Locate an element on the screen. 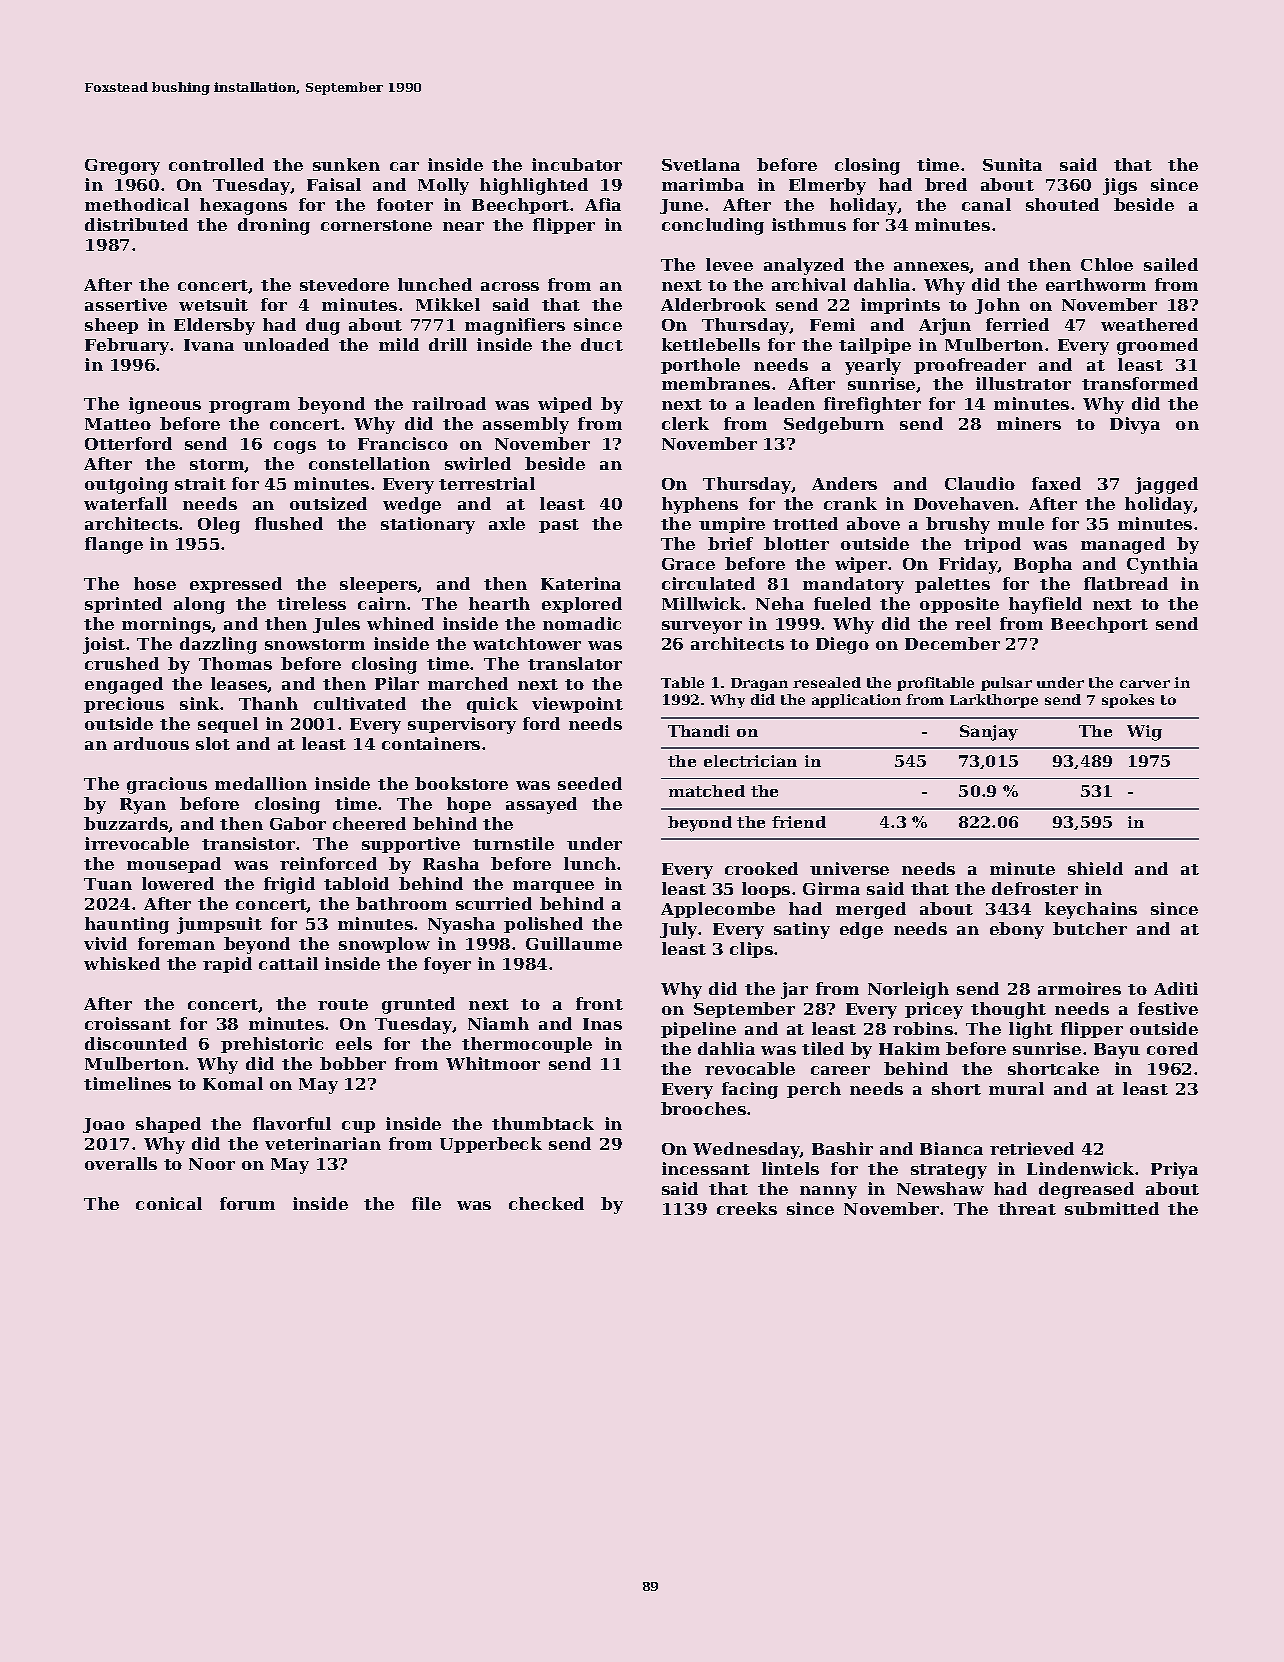  hexagons is located at coordinates (243, 206).
